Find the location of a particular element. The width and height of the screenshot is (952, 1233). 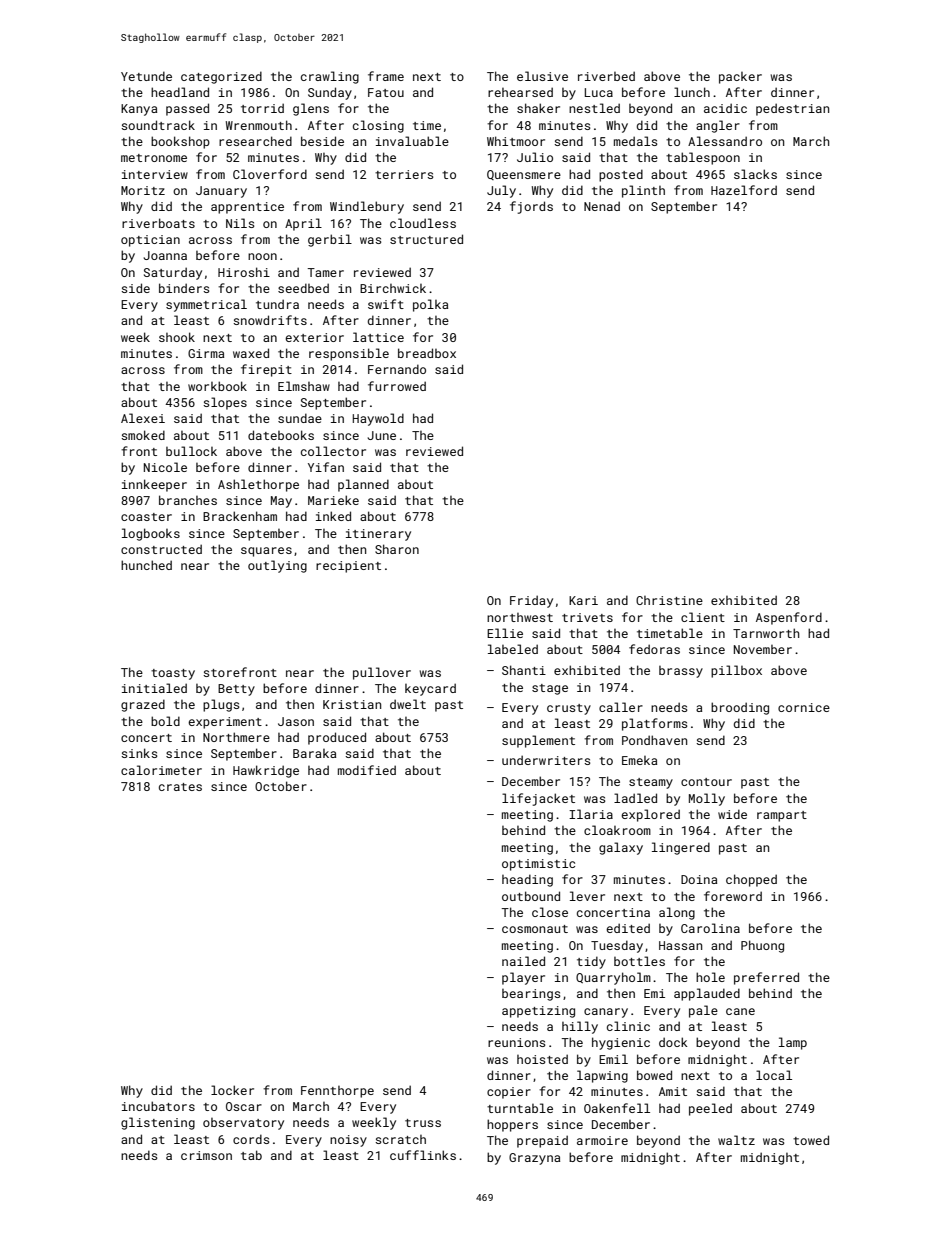

northwest is located at coordinates (520, 617).
